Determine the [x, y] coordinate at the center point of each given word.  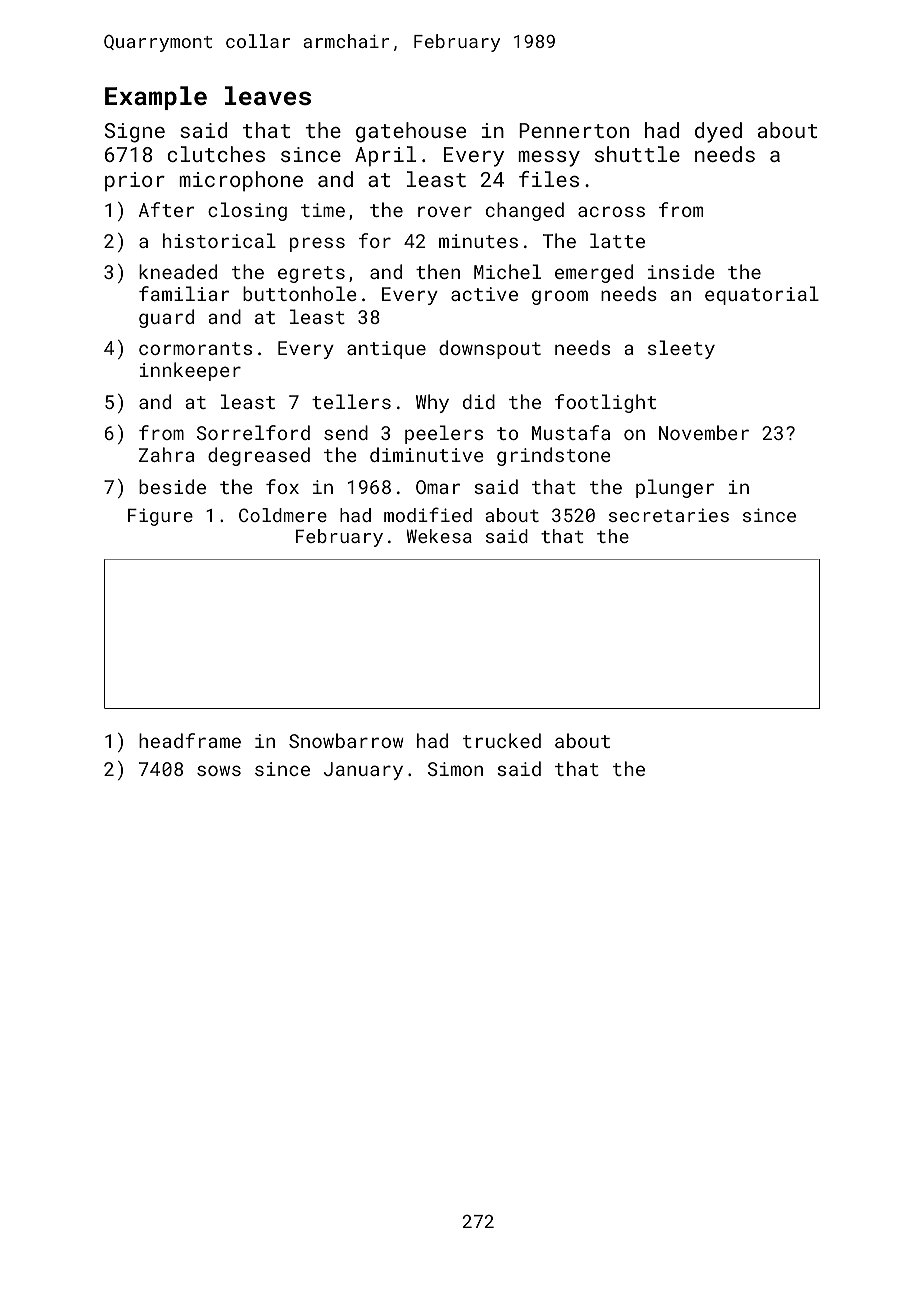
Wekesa [439, 536]
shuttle [637, 154]
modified [428, 514]
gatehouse [411, 132]
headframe [190, 740]
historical [219, 240]
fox [282, 486]
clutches [216, 154]
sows [219, 770]
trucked [502, 740]
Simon [455, 769]
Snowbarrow [346, 740]
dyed [718, 132]
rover [445, 211]
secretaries [669, 515]
